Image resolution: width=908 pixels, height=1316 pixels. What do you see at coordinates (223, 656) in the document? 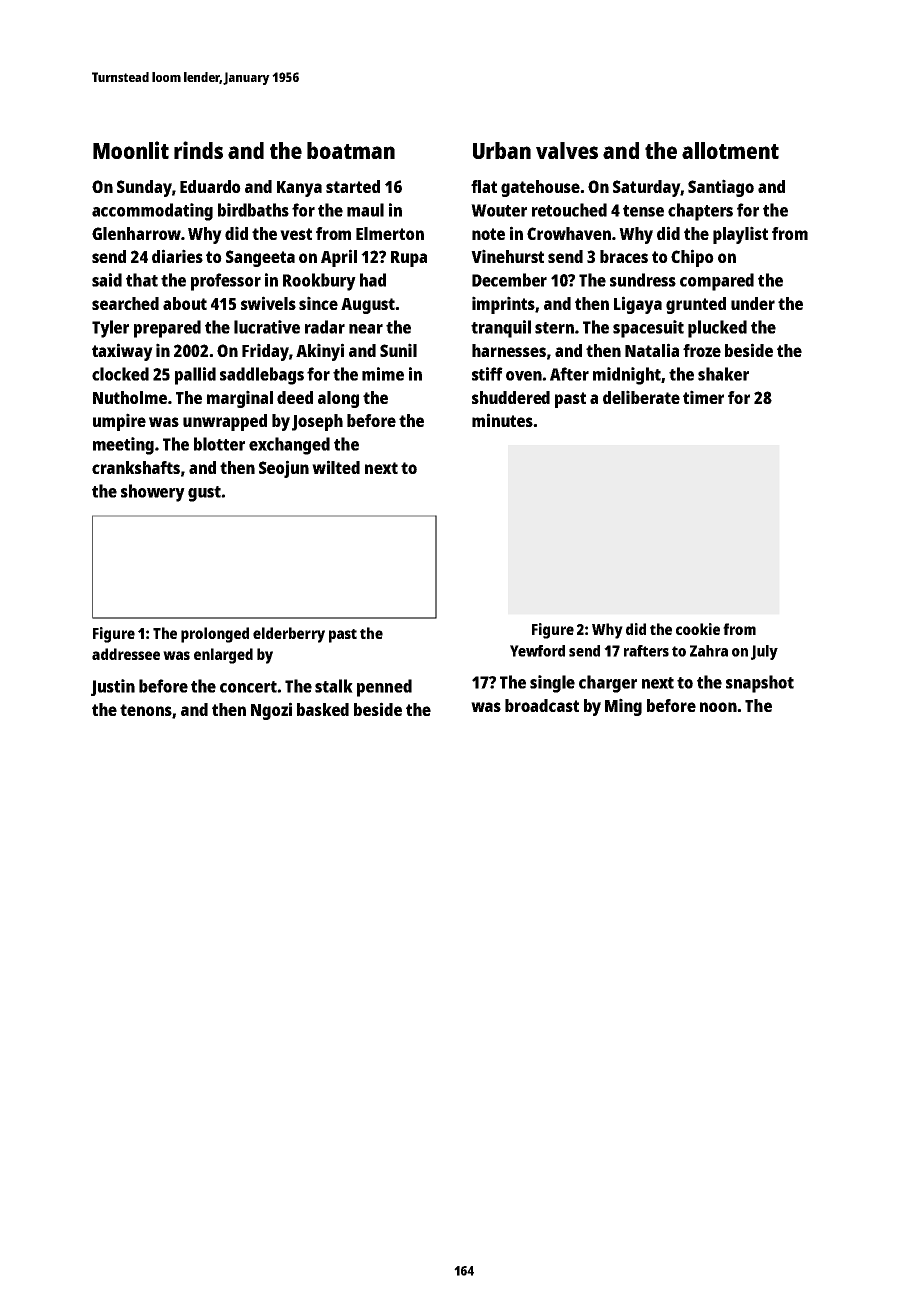
I see `enlarged` at bounding box center [223, 656].
